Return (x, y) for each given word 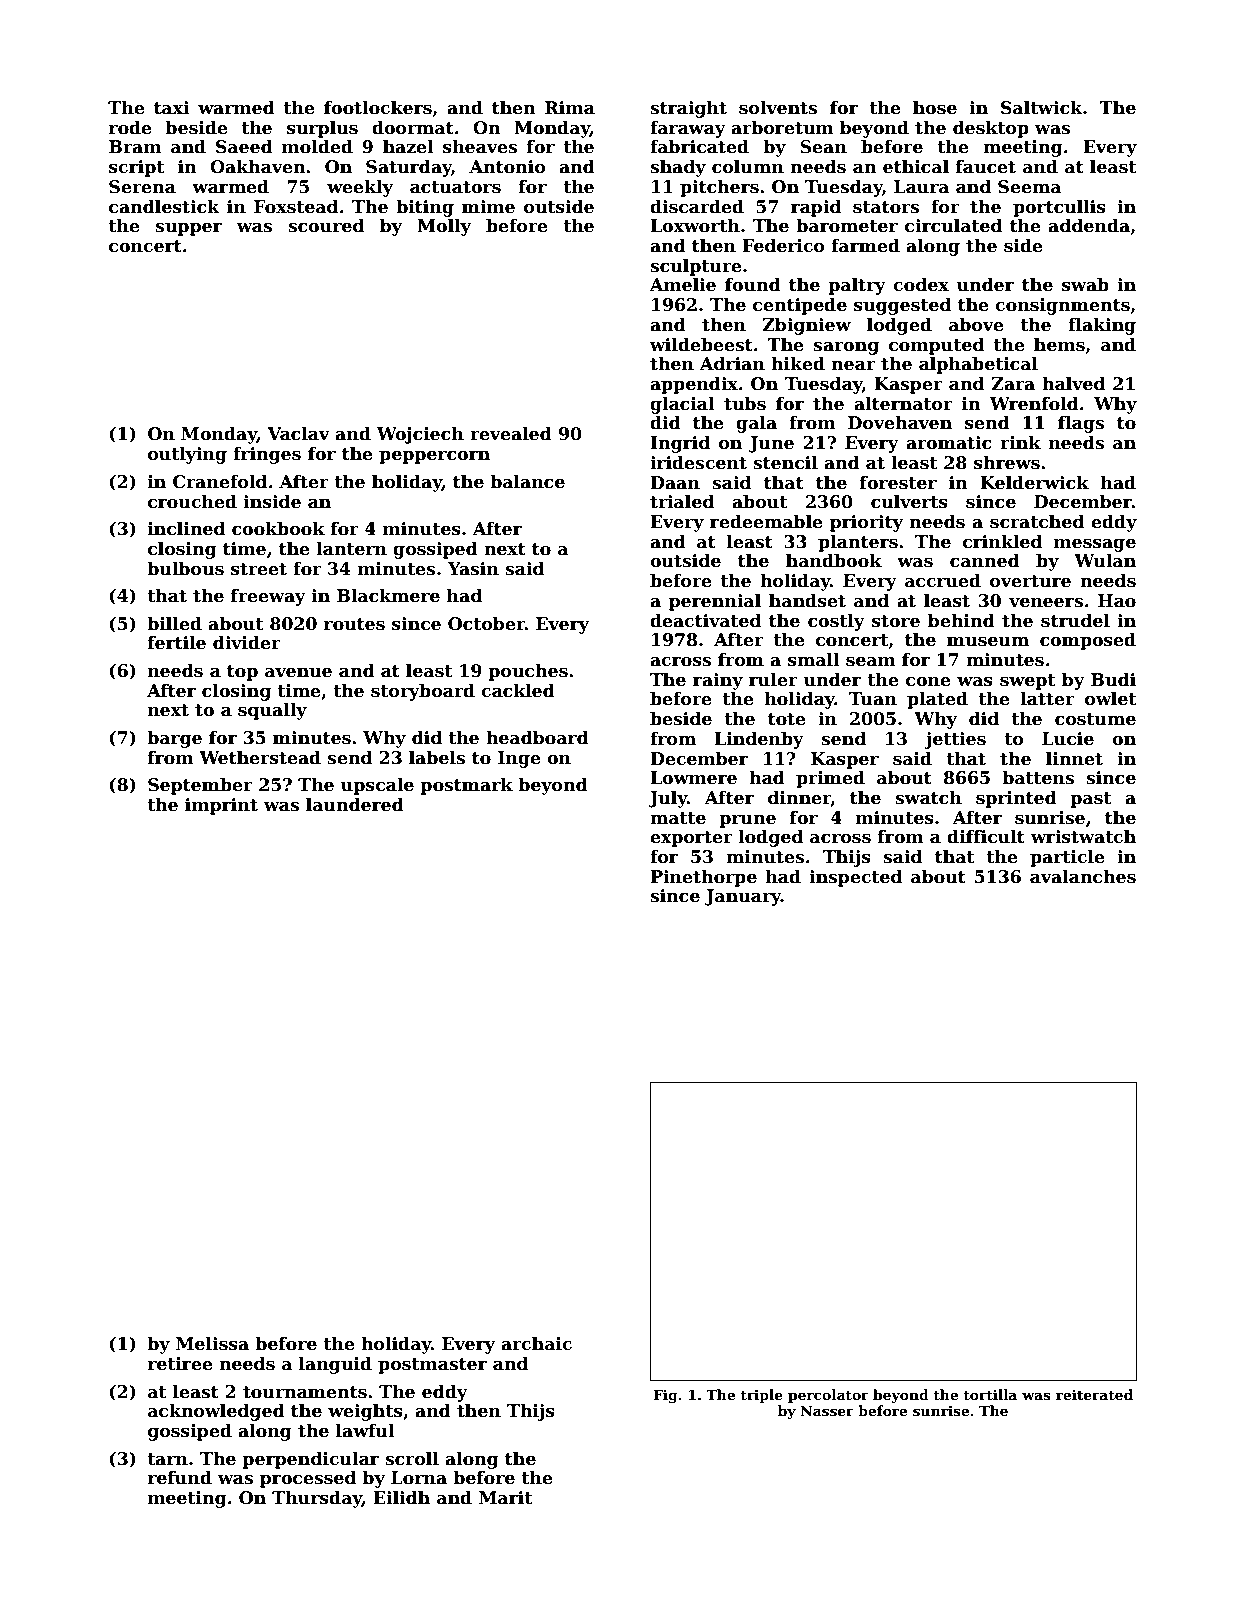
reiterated (1094, 1394)
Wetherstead (260, 757)
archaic (536, 1343)
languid (335, 1365)
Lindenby (759, 740)
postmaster (432, 1366)
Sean (823, 147)
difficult (986, 836)
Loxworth (695, 225)
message (1095, 545)
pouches (528, 672)
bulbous (185, 568)
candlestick (164, 206)
